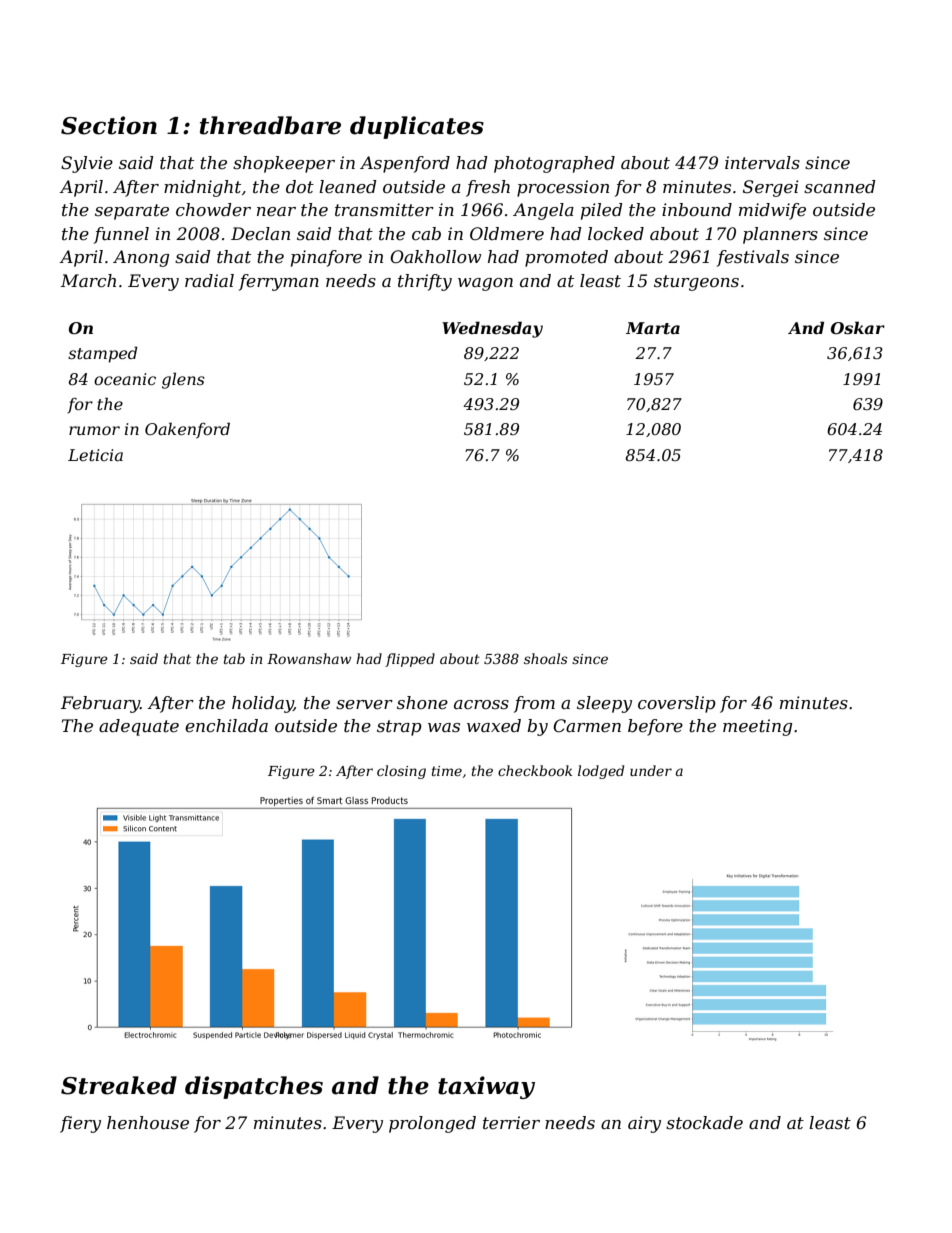 The image size is (952, 1233). What do you see at coordinates (226, 726) in the screenshot?
I see `enchilada` at bounding box center [226, 726].
